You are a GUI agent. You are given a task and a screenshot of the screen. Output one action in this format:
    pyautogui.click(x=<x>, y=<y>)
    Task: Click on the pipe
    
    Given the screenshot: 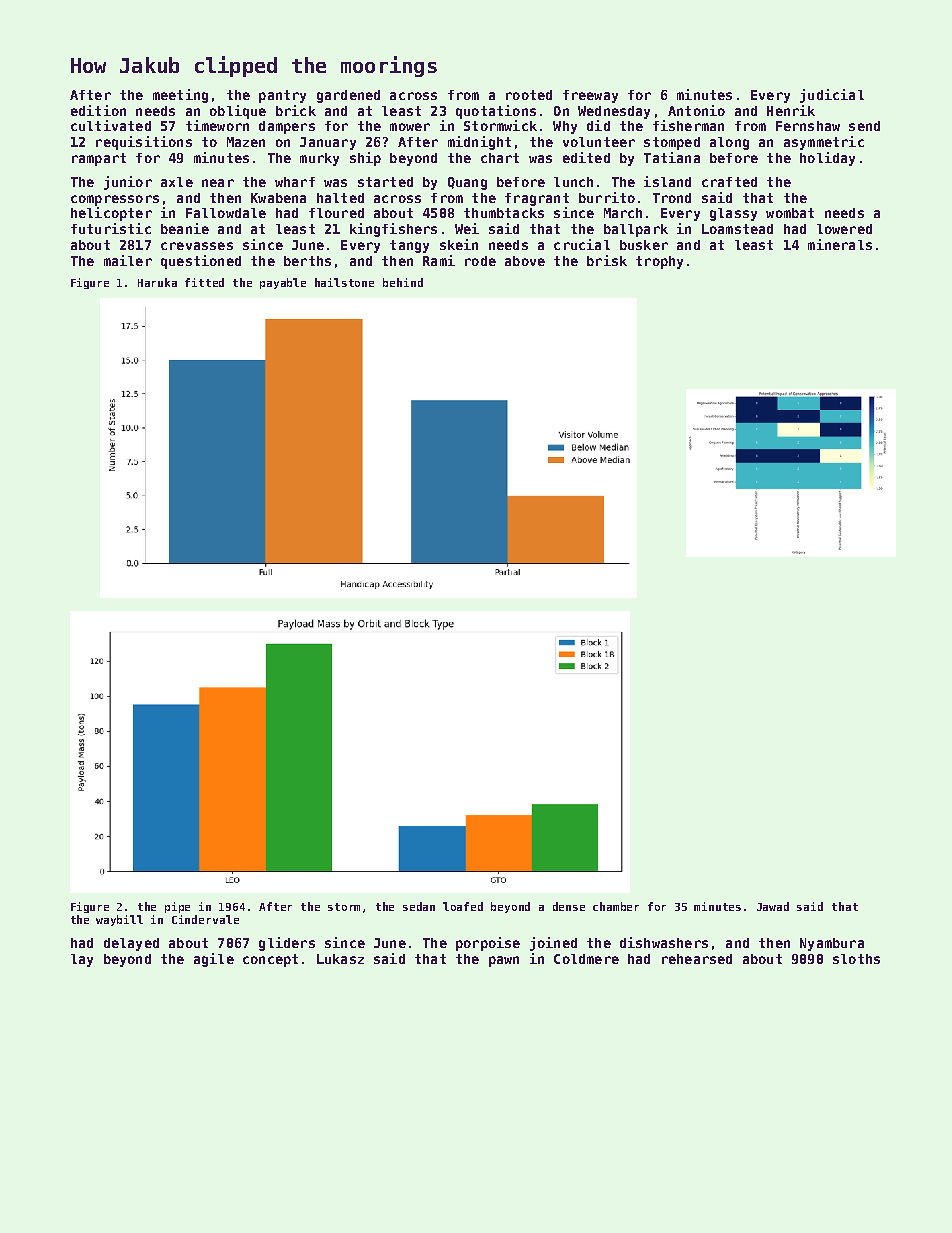 What is the action you would take?
    pyautogui.click(x=177, y=907)
